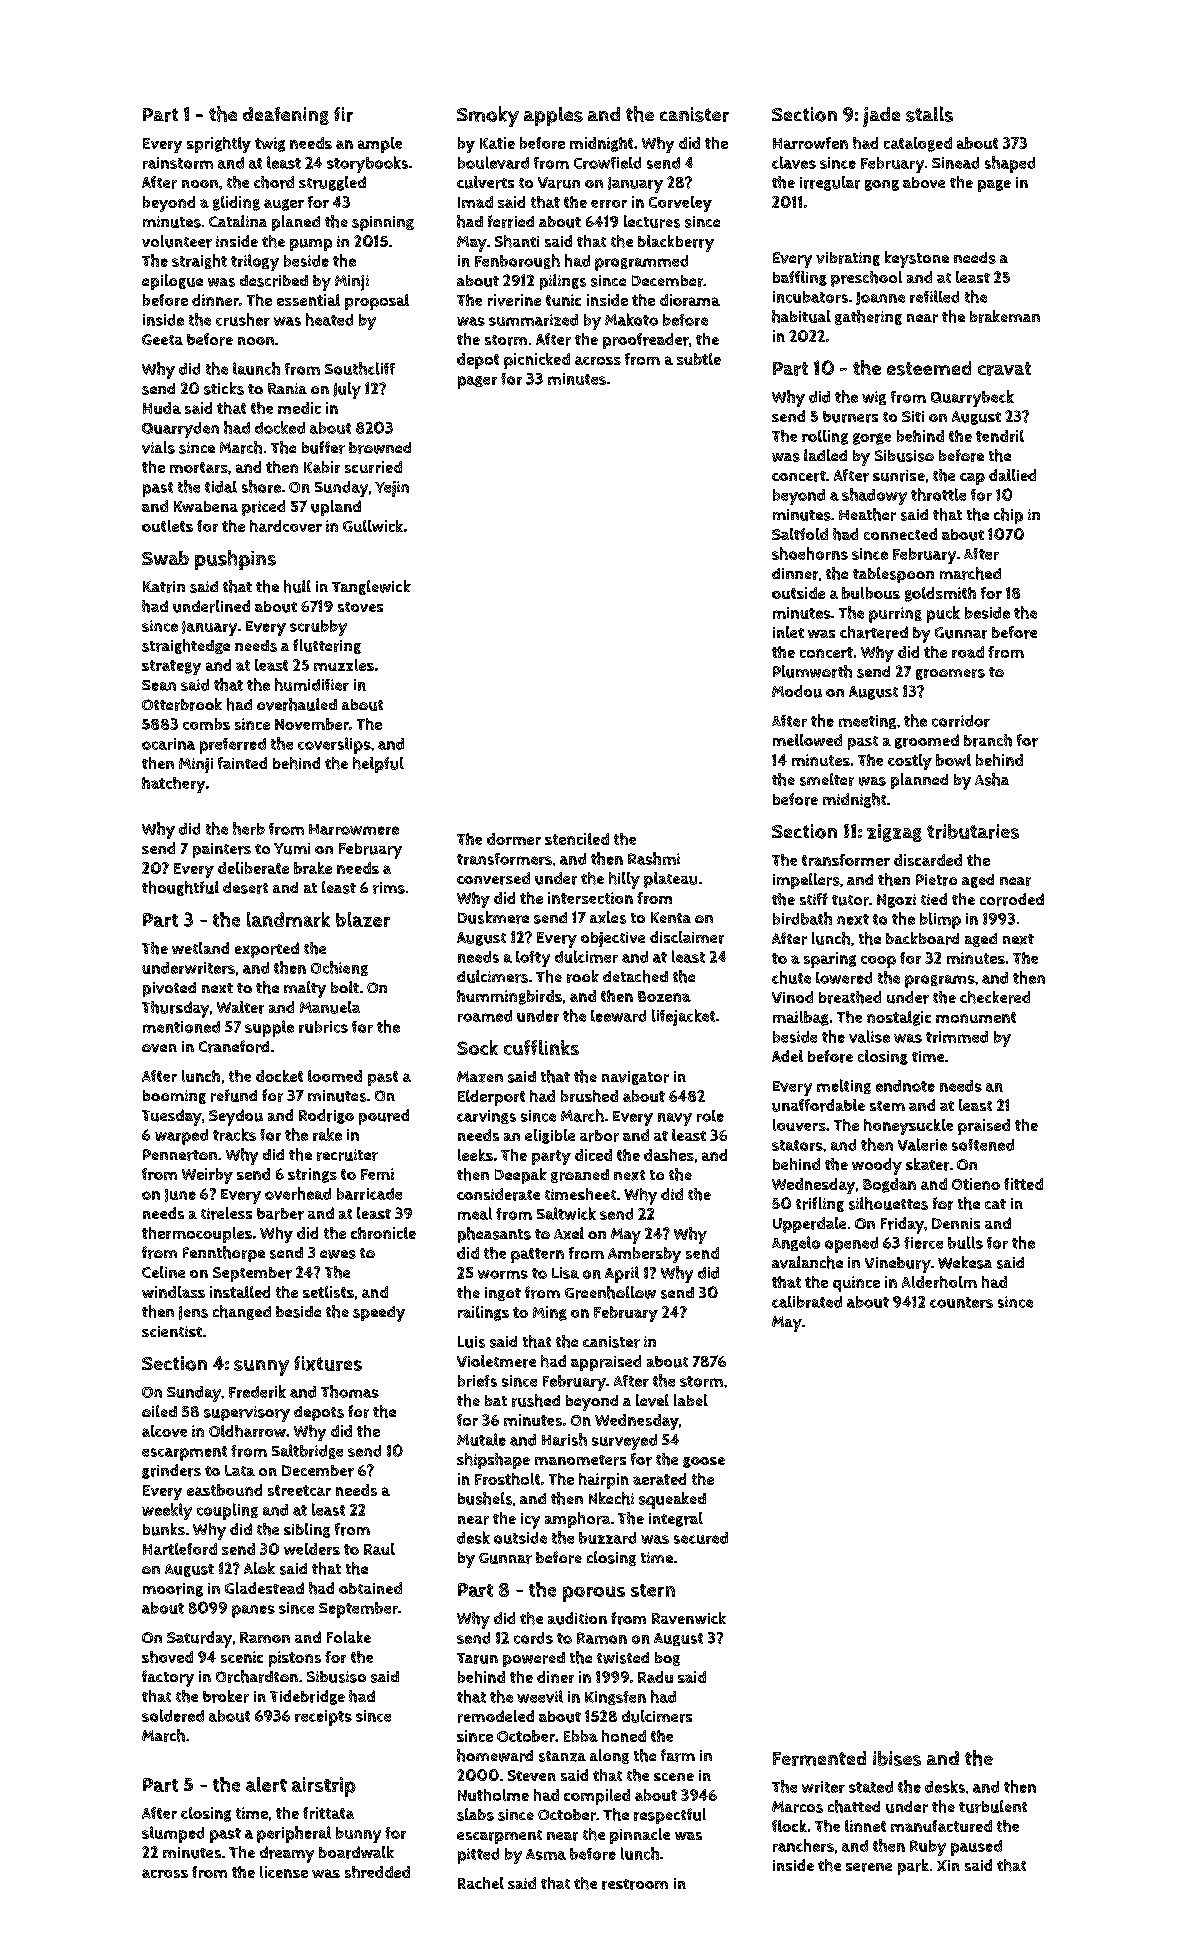 The image size is (1188, 1957). I want to click on Ambersby, so click(644, 1255).
